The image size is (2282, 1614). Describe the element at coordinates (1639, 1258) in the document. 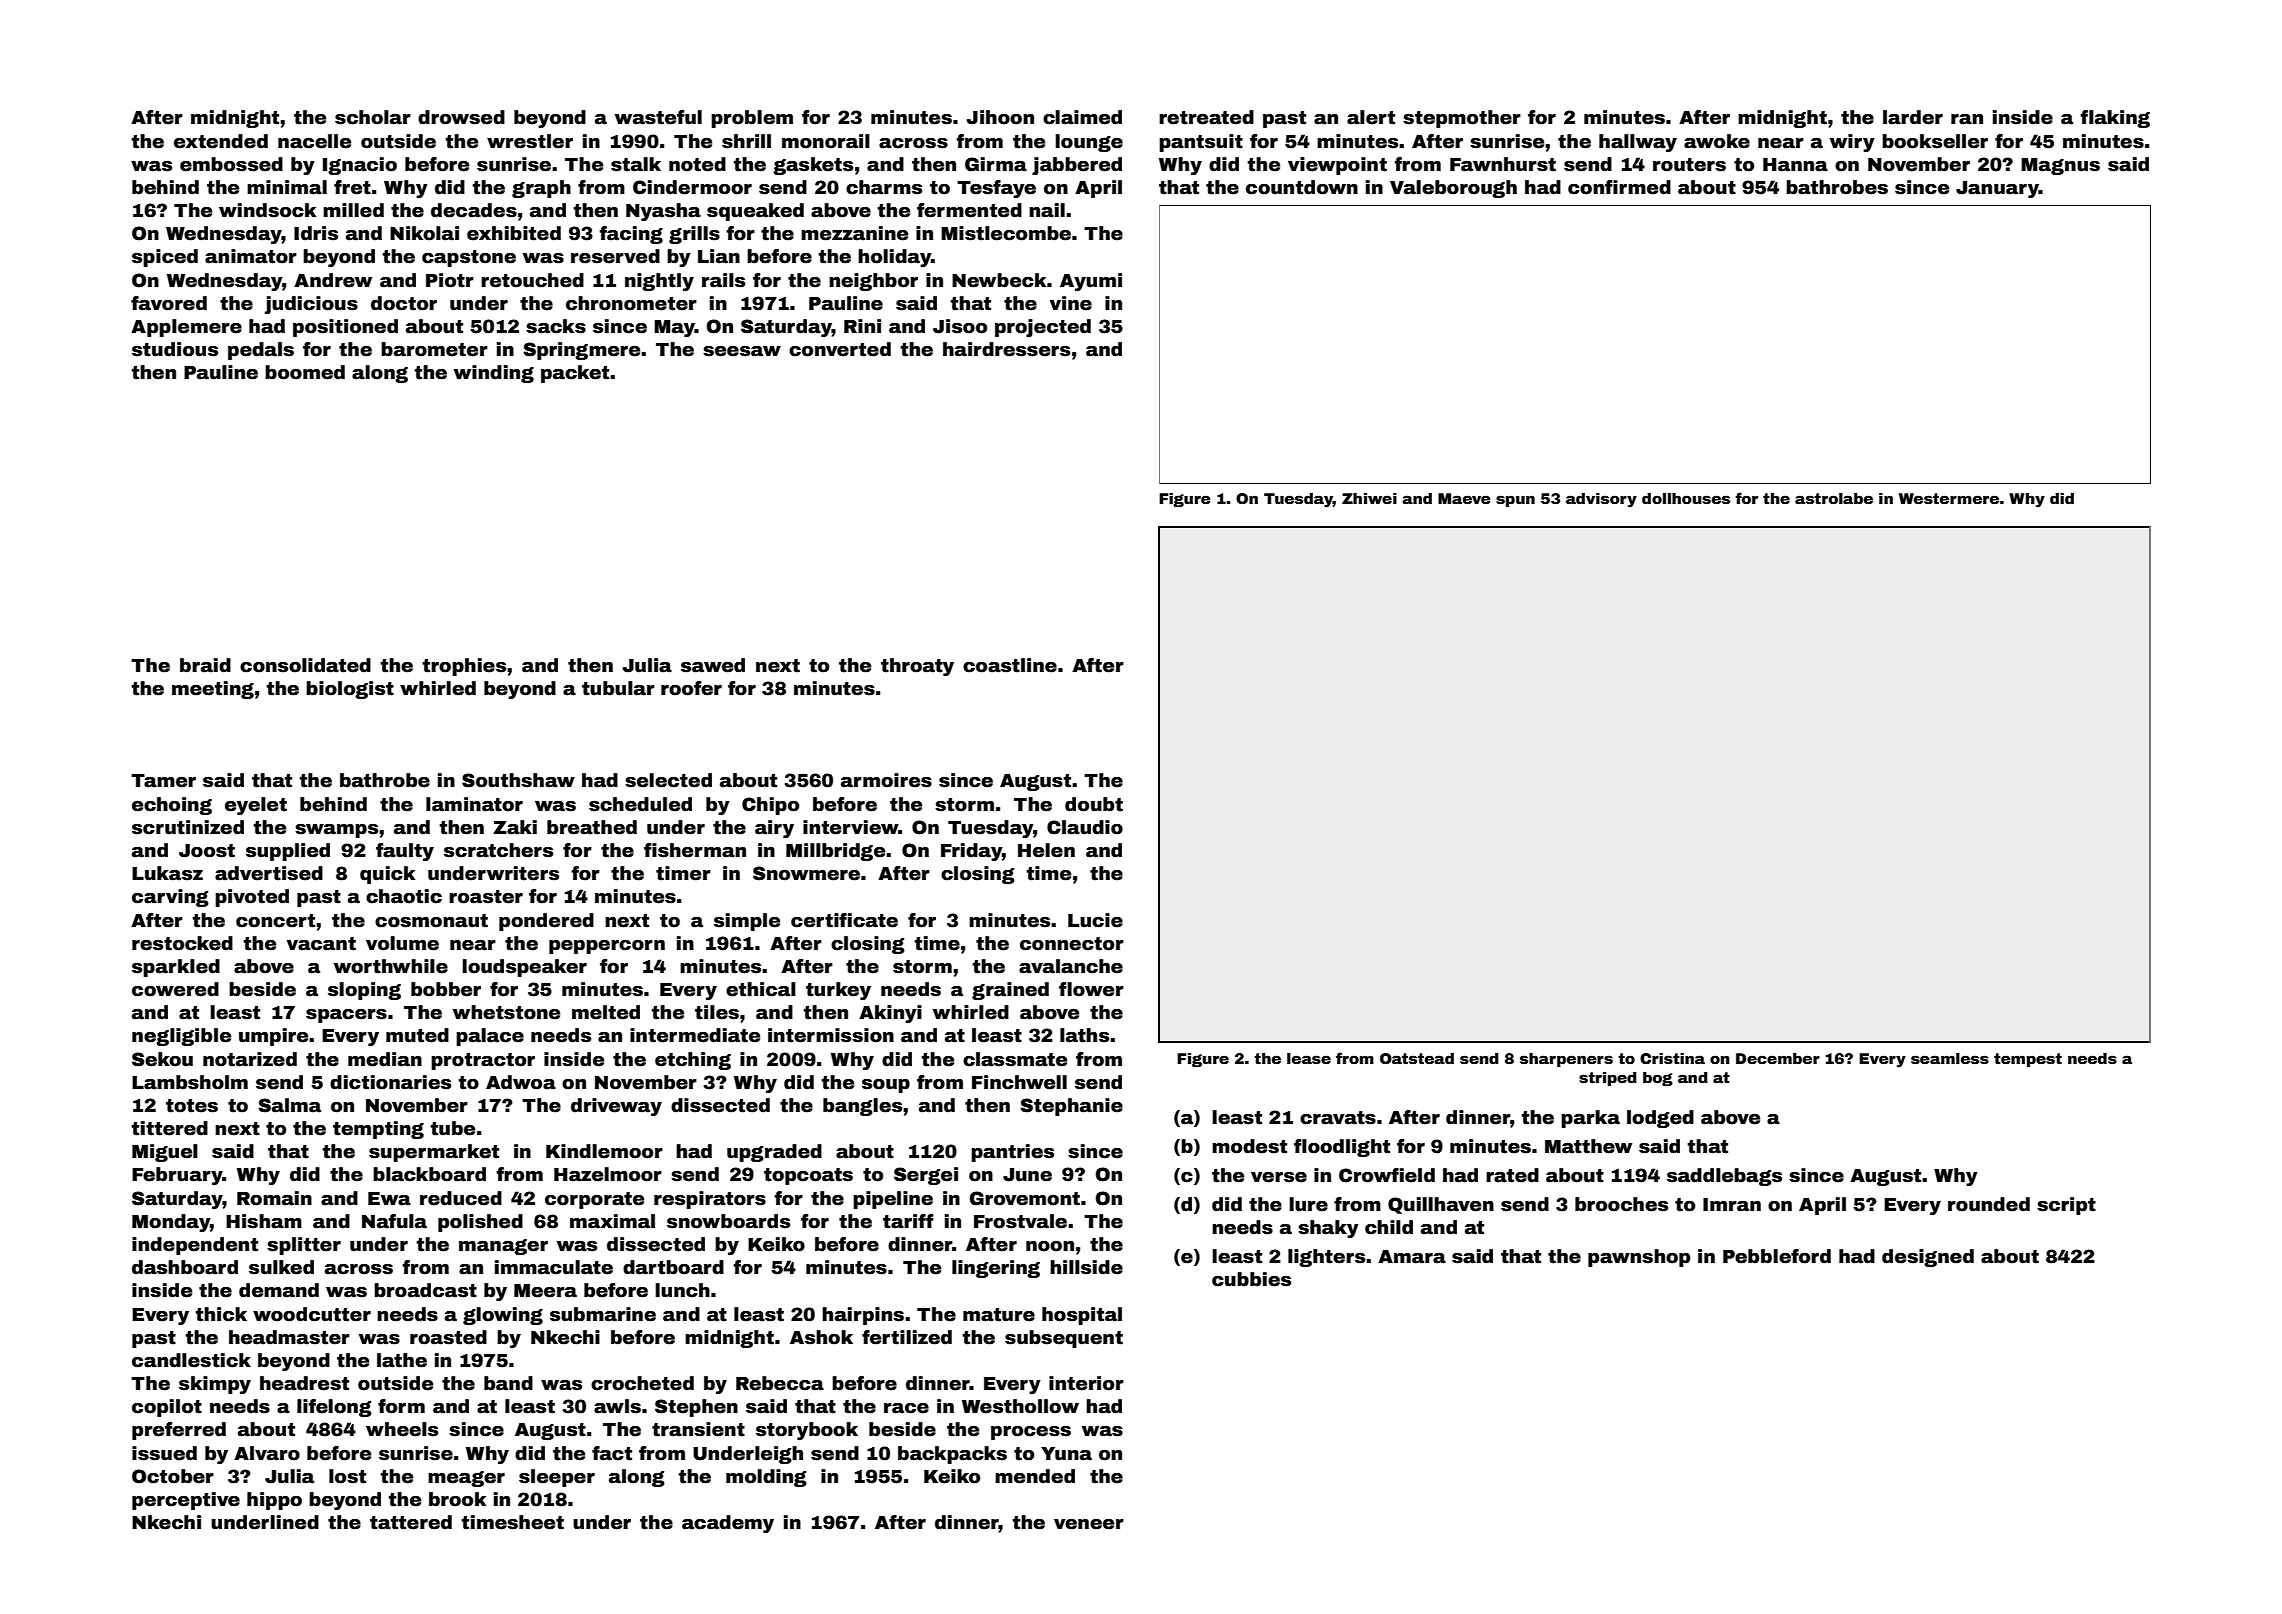

I see `pawnshop` at that location.
